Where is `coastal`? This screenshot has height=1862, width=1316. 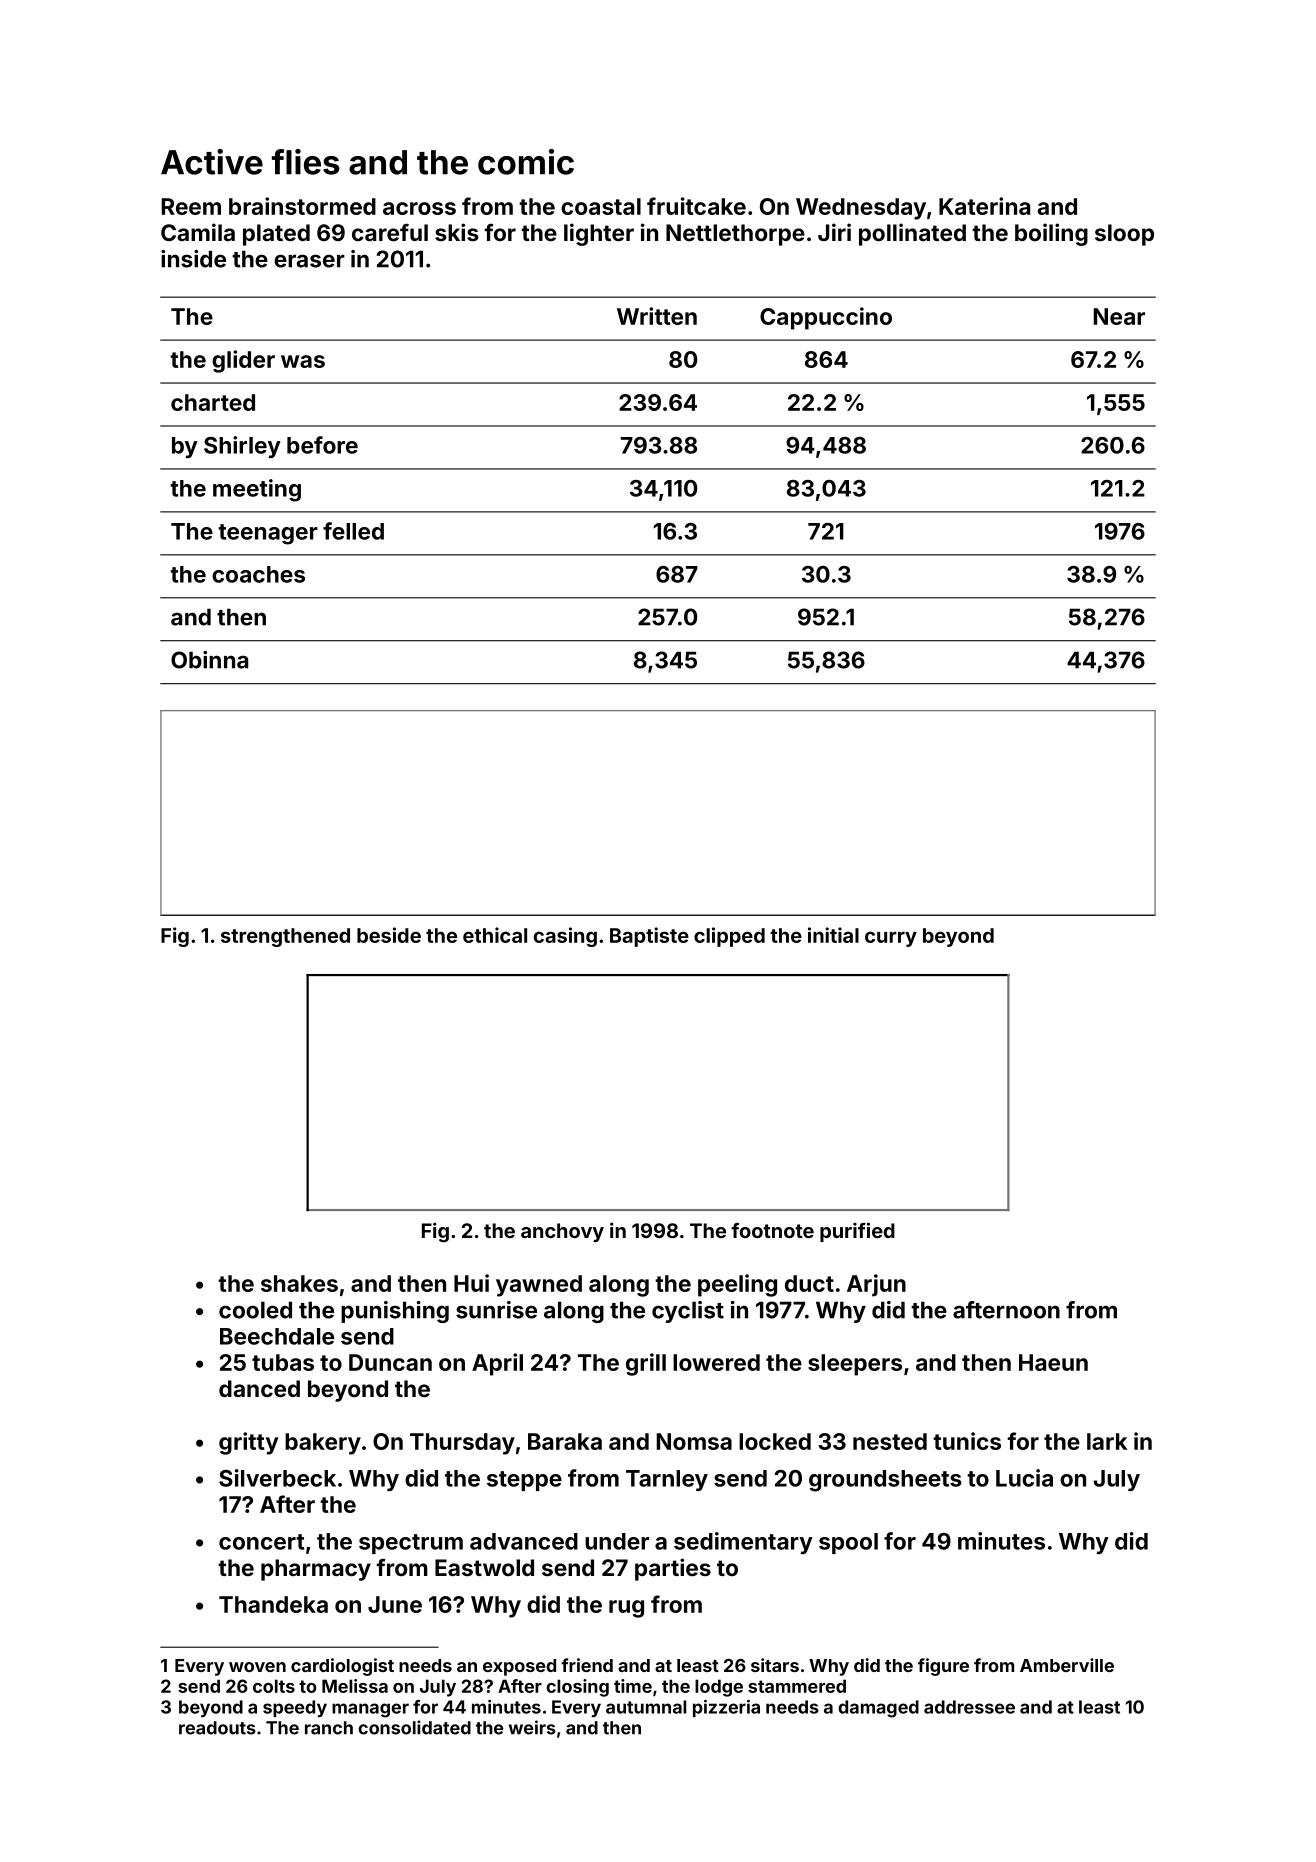
coastal is located at coordinates (601, 206).
